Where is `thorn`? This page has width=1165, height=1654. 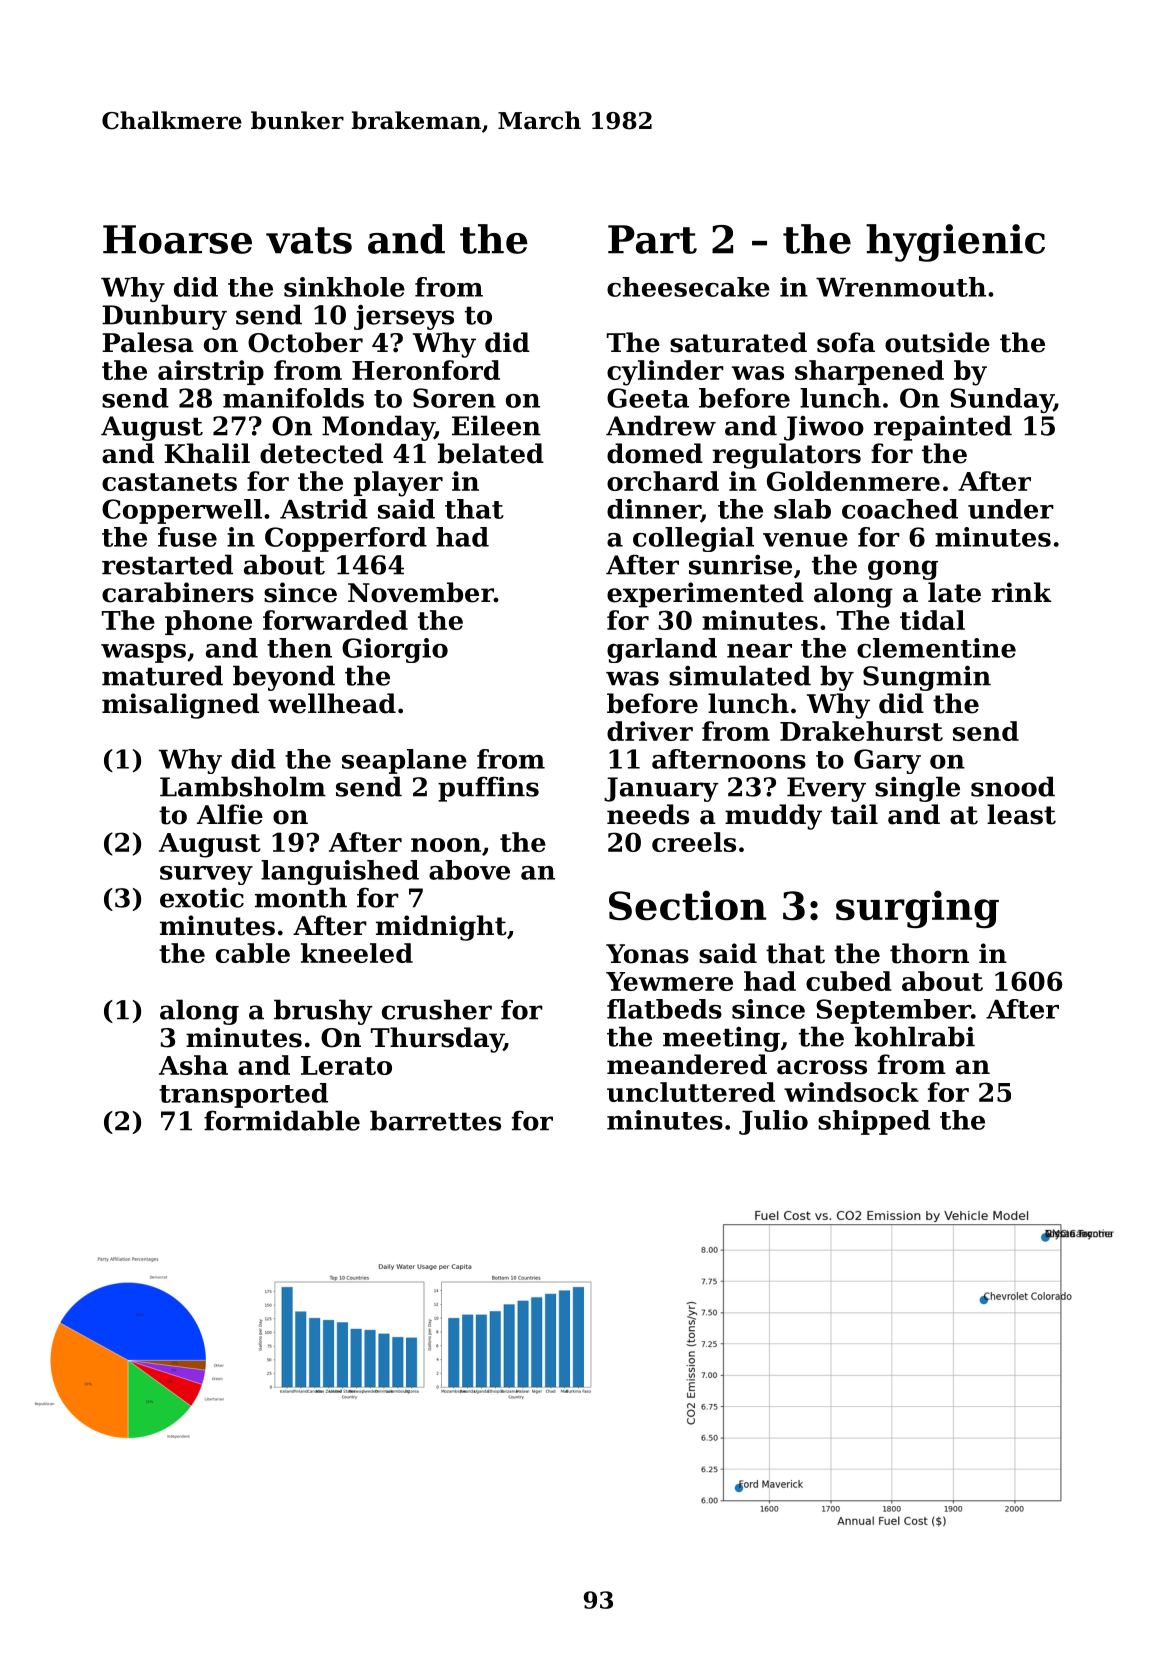 thorn is located at coordinates (929, 953).
